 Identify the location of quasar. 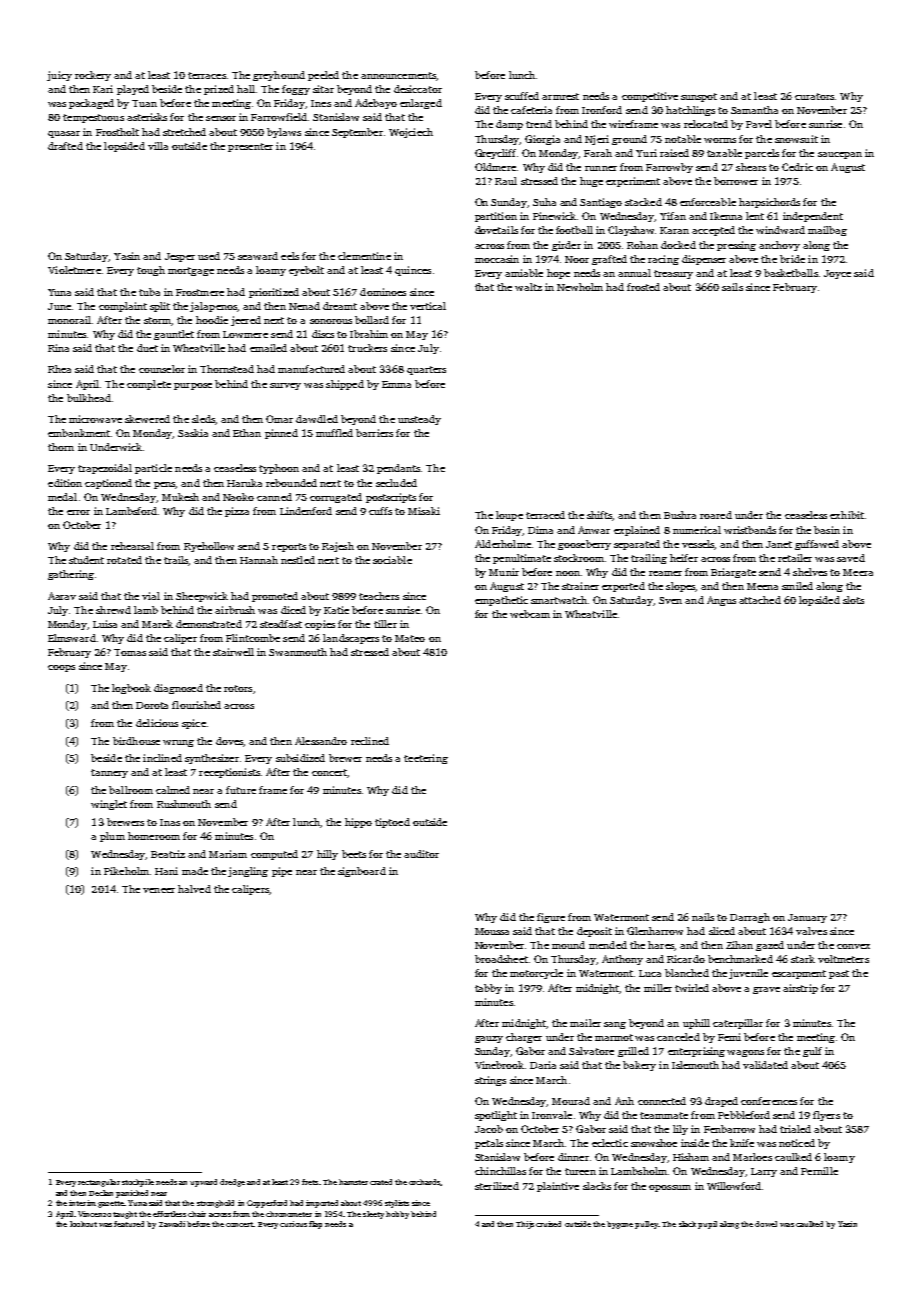
(64, 134).
